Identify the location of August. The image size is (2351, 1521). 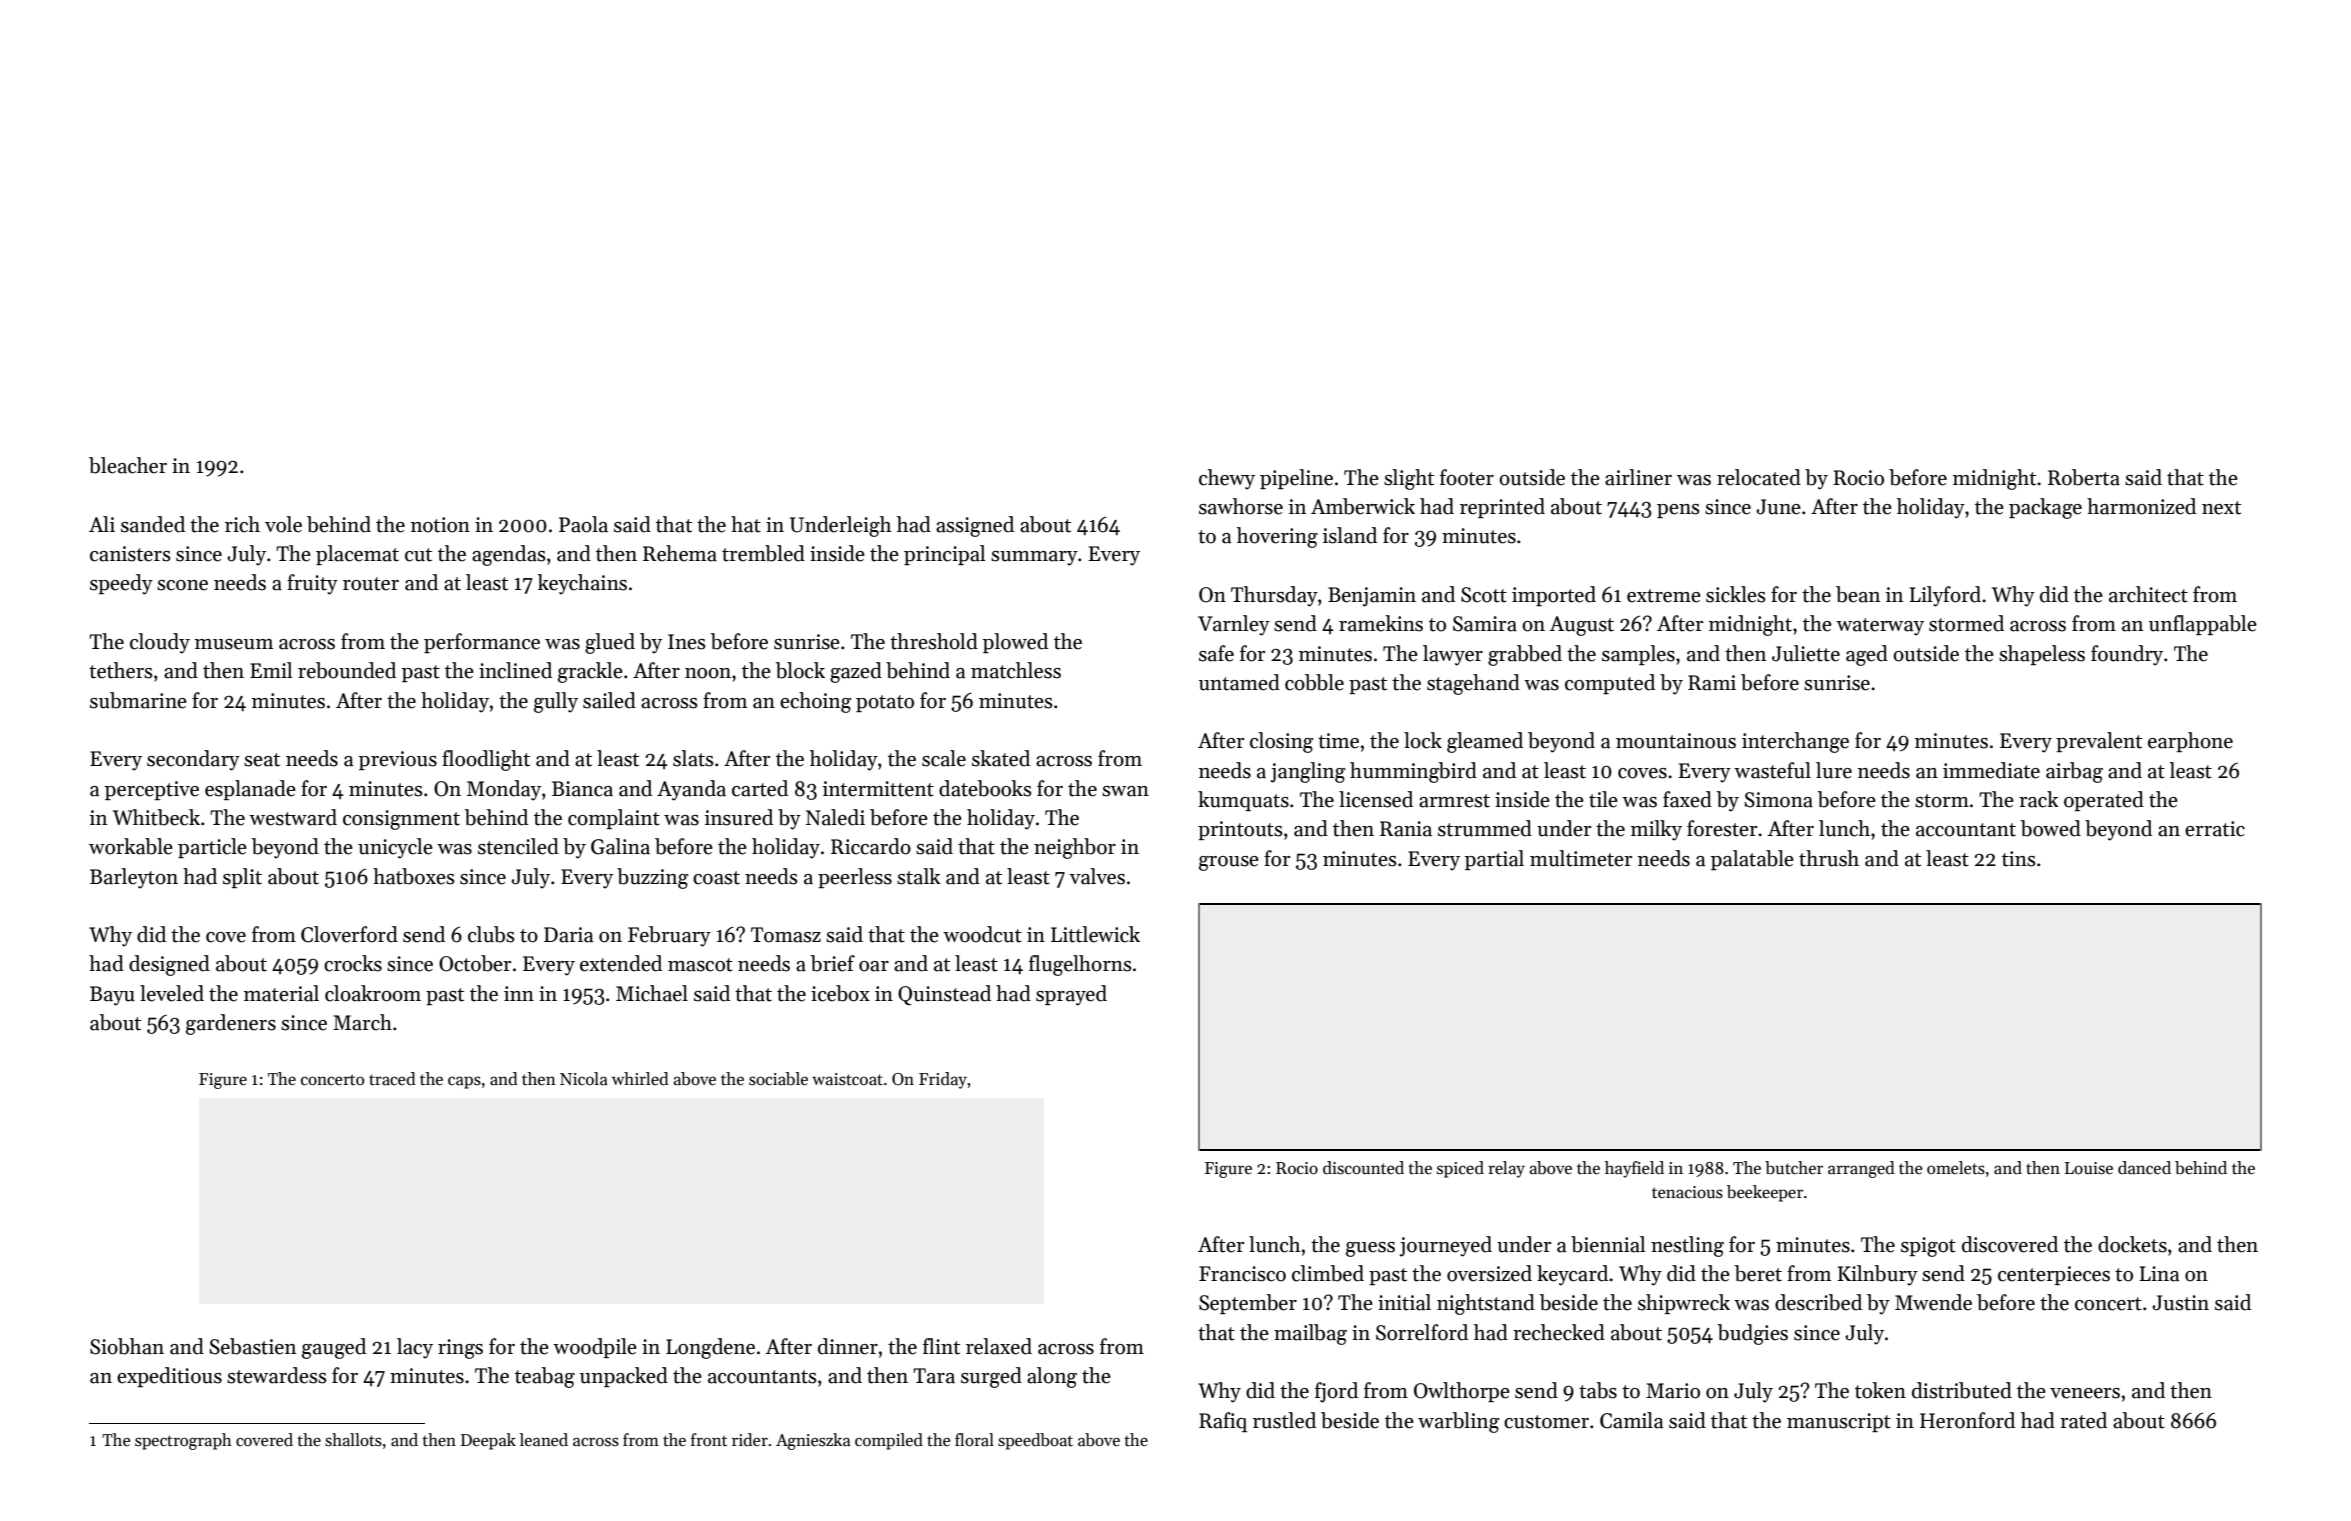
(1581, 626).
